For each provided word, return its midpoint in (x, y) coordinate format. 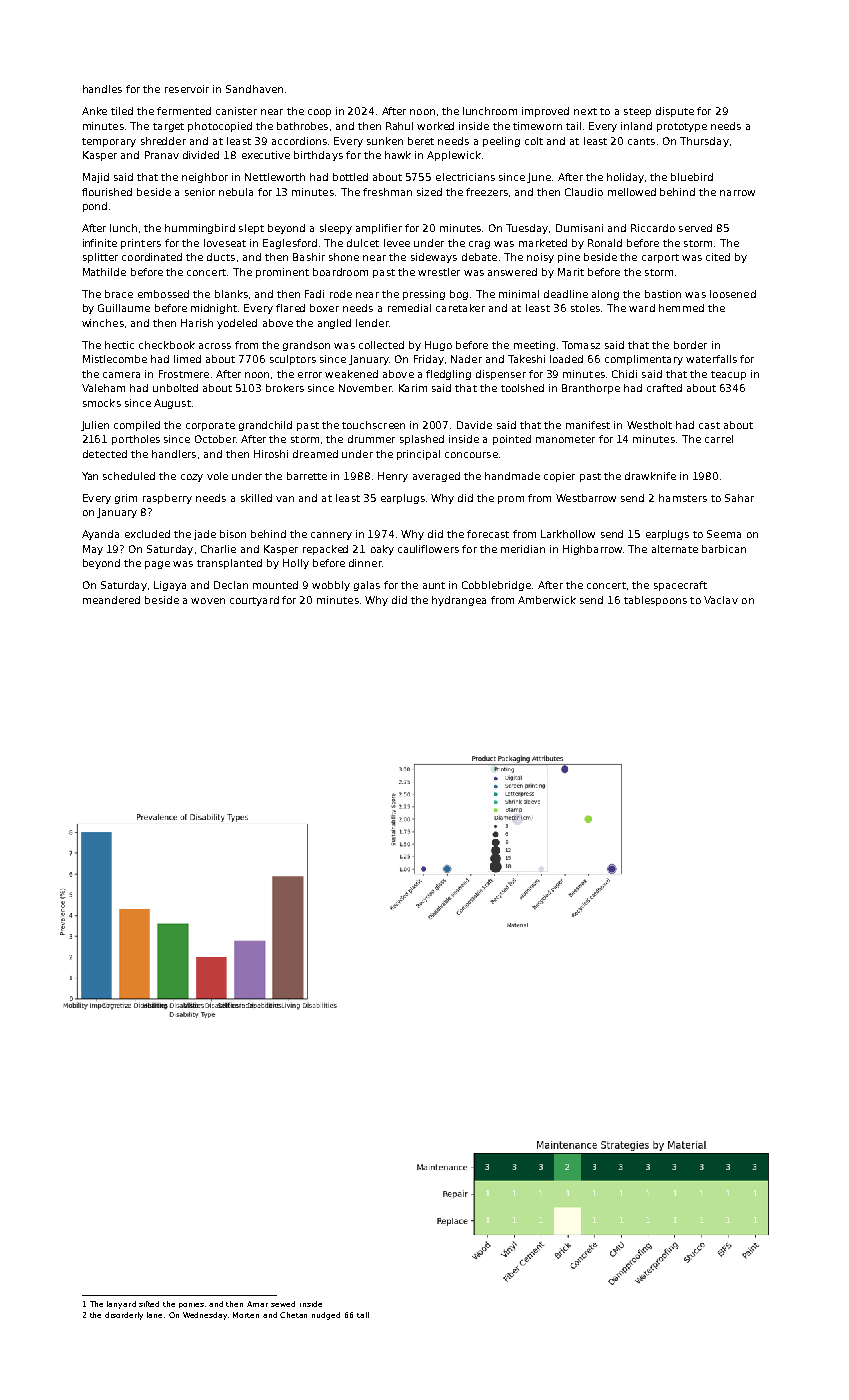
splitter (100, 258)
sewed (283, 1304)
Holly (296, 564)
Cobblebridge (496, 586)
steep (637, 112)
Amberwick (547, 600)
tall (363, 1315)
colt (534, 141)
